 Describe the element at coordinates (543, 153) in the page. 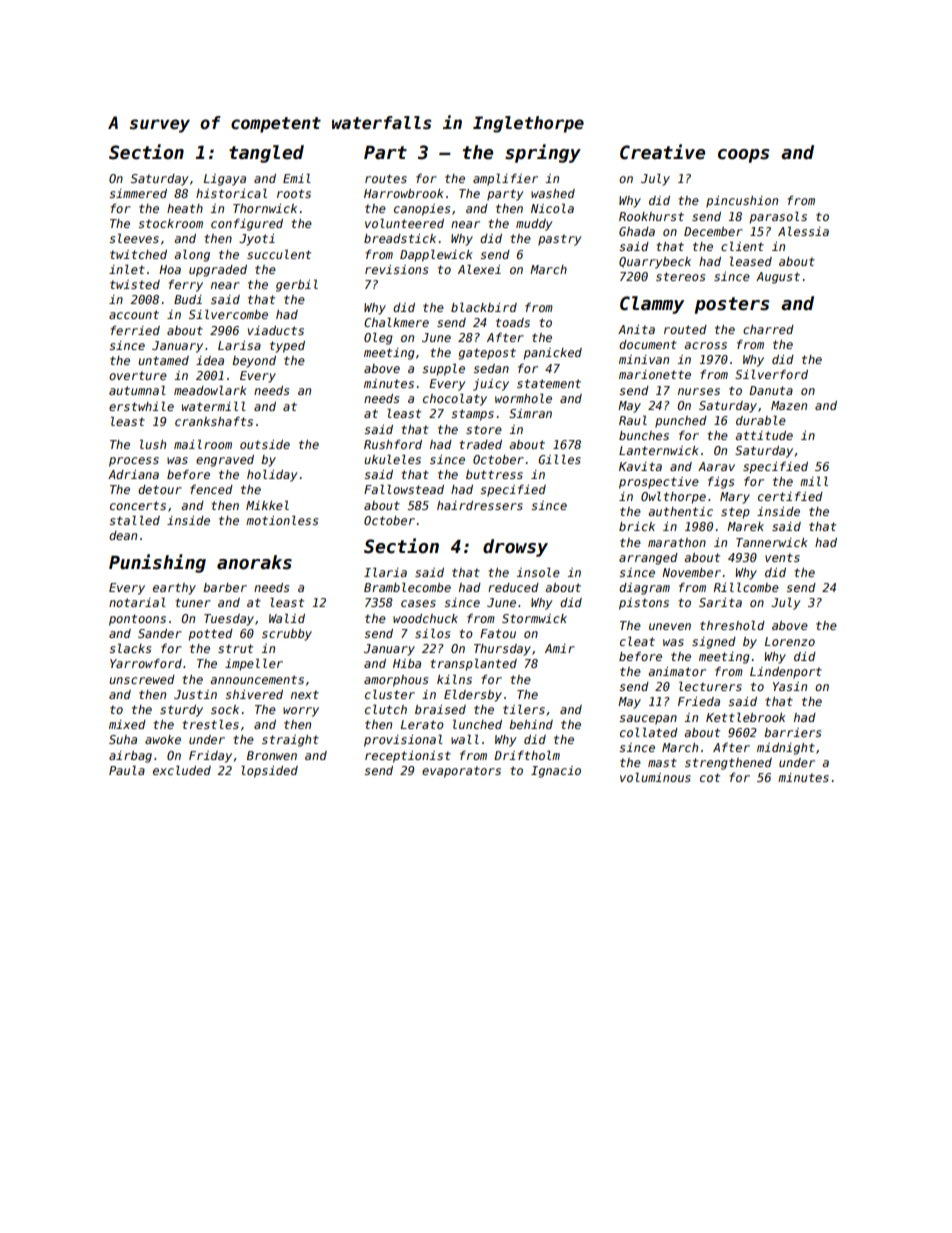

I see `springy` at that location.
